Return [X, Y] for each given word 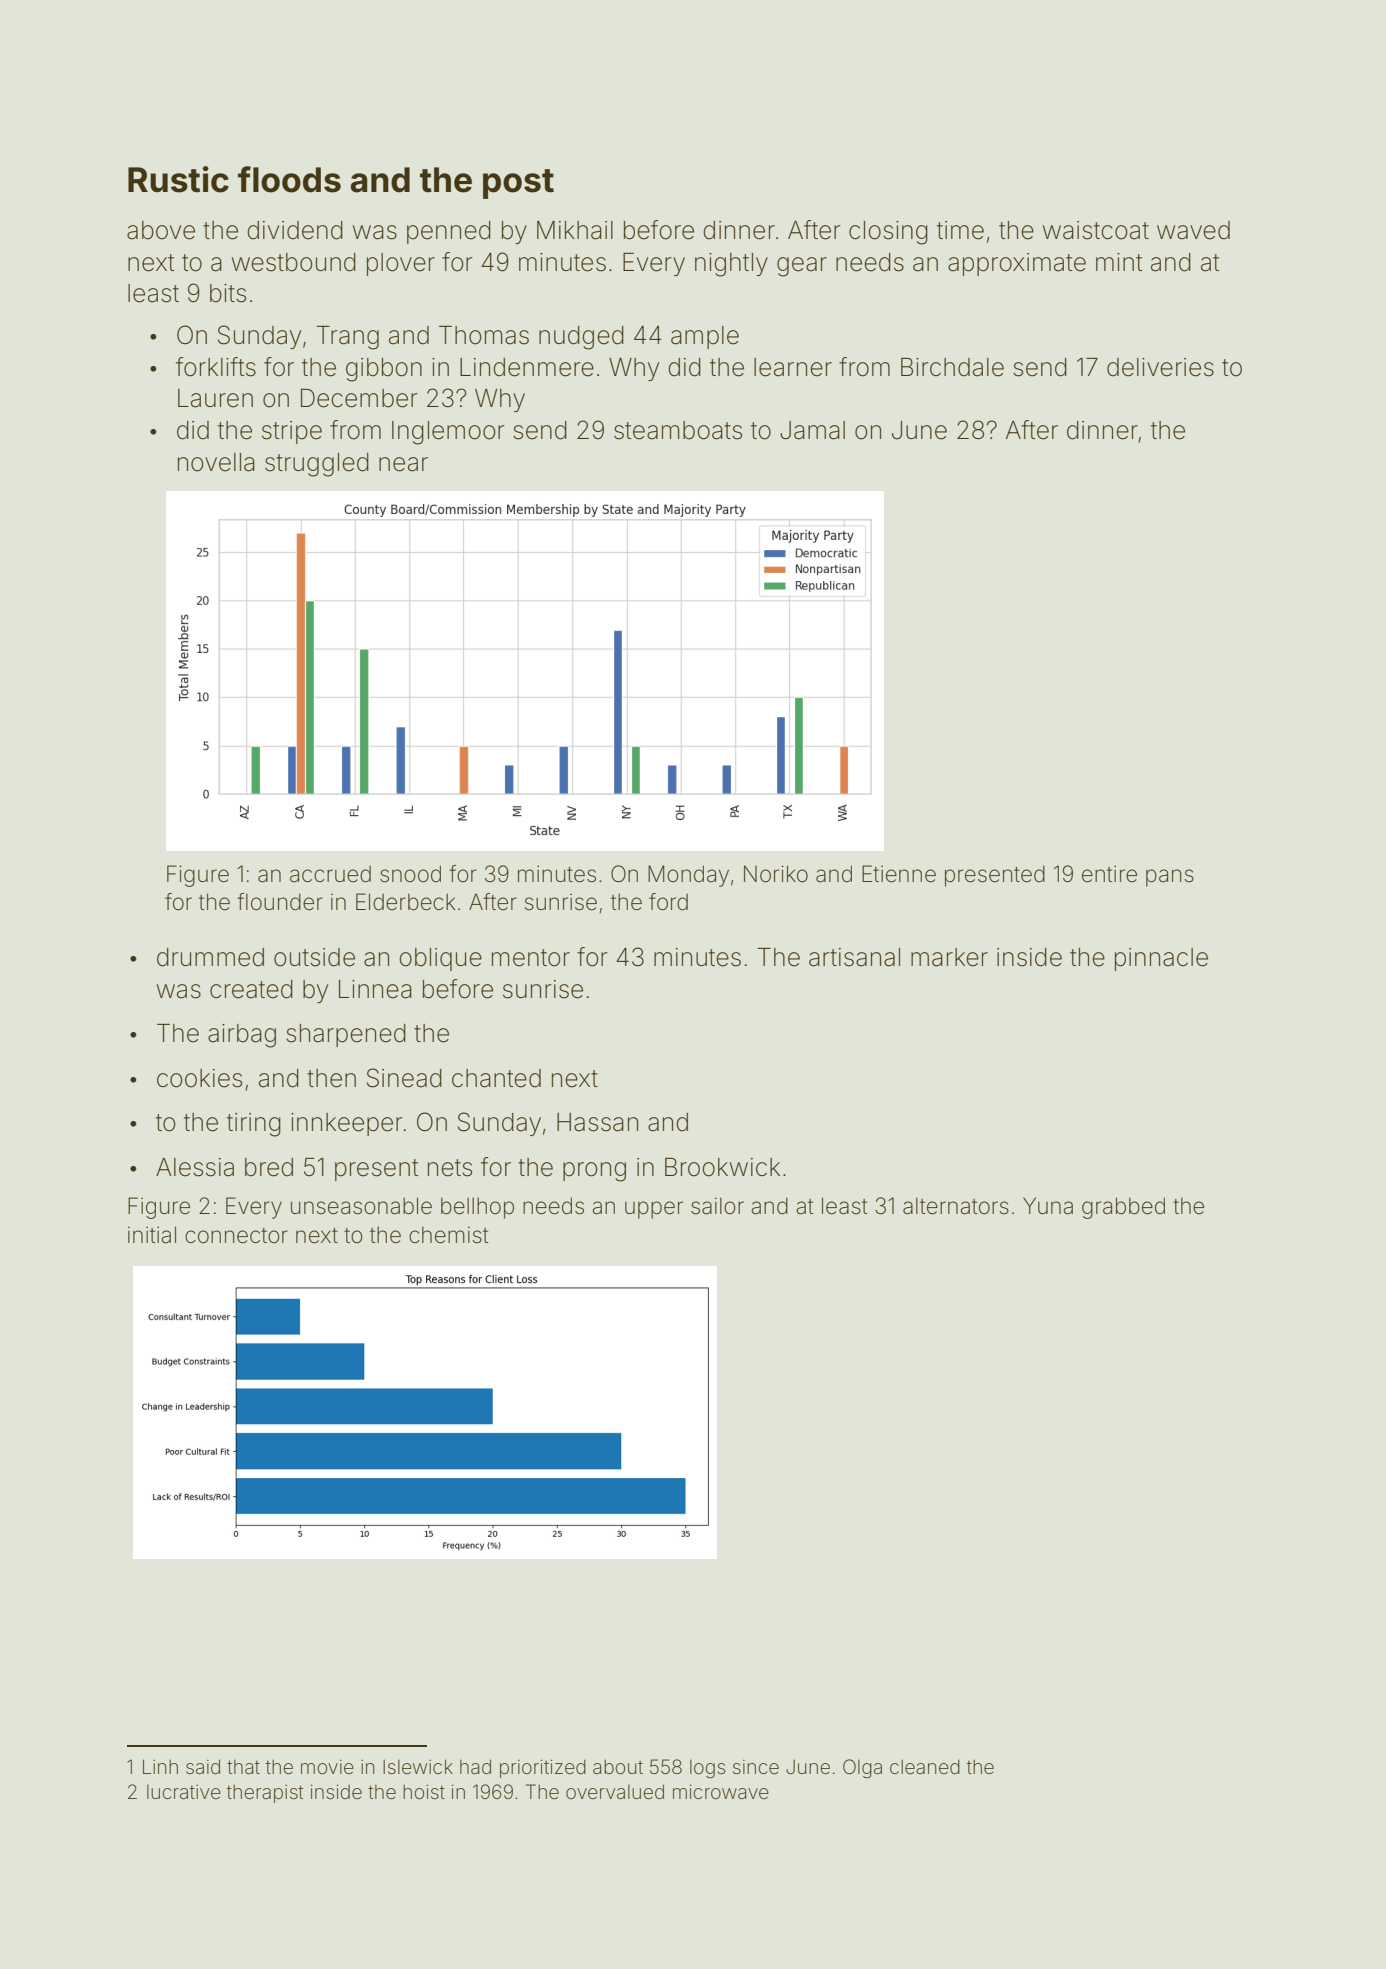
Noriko [776, 874]
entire [1109, 874]
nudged [581, 338]
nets [450, 1168]
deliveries [1160, 367]
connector [236, 1236]
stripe [292, 432]
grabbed [1123, 1208]
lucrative [184, 1792]
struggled [317, 465]
